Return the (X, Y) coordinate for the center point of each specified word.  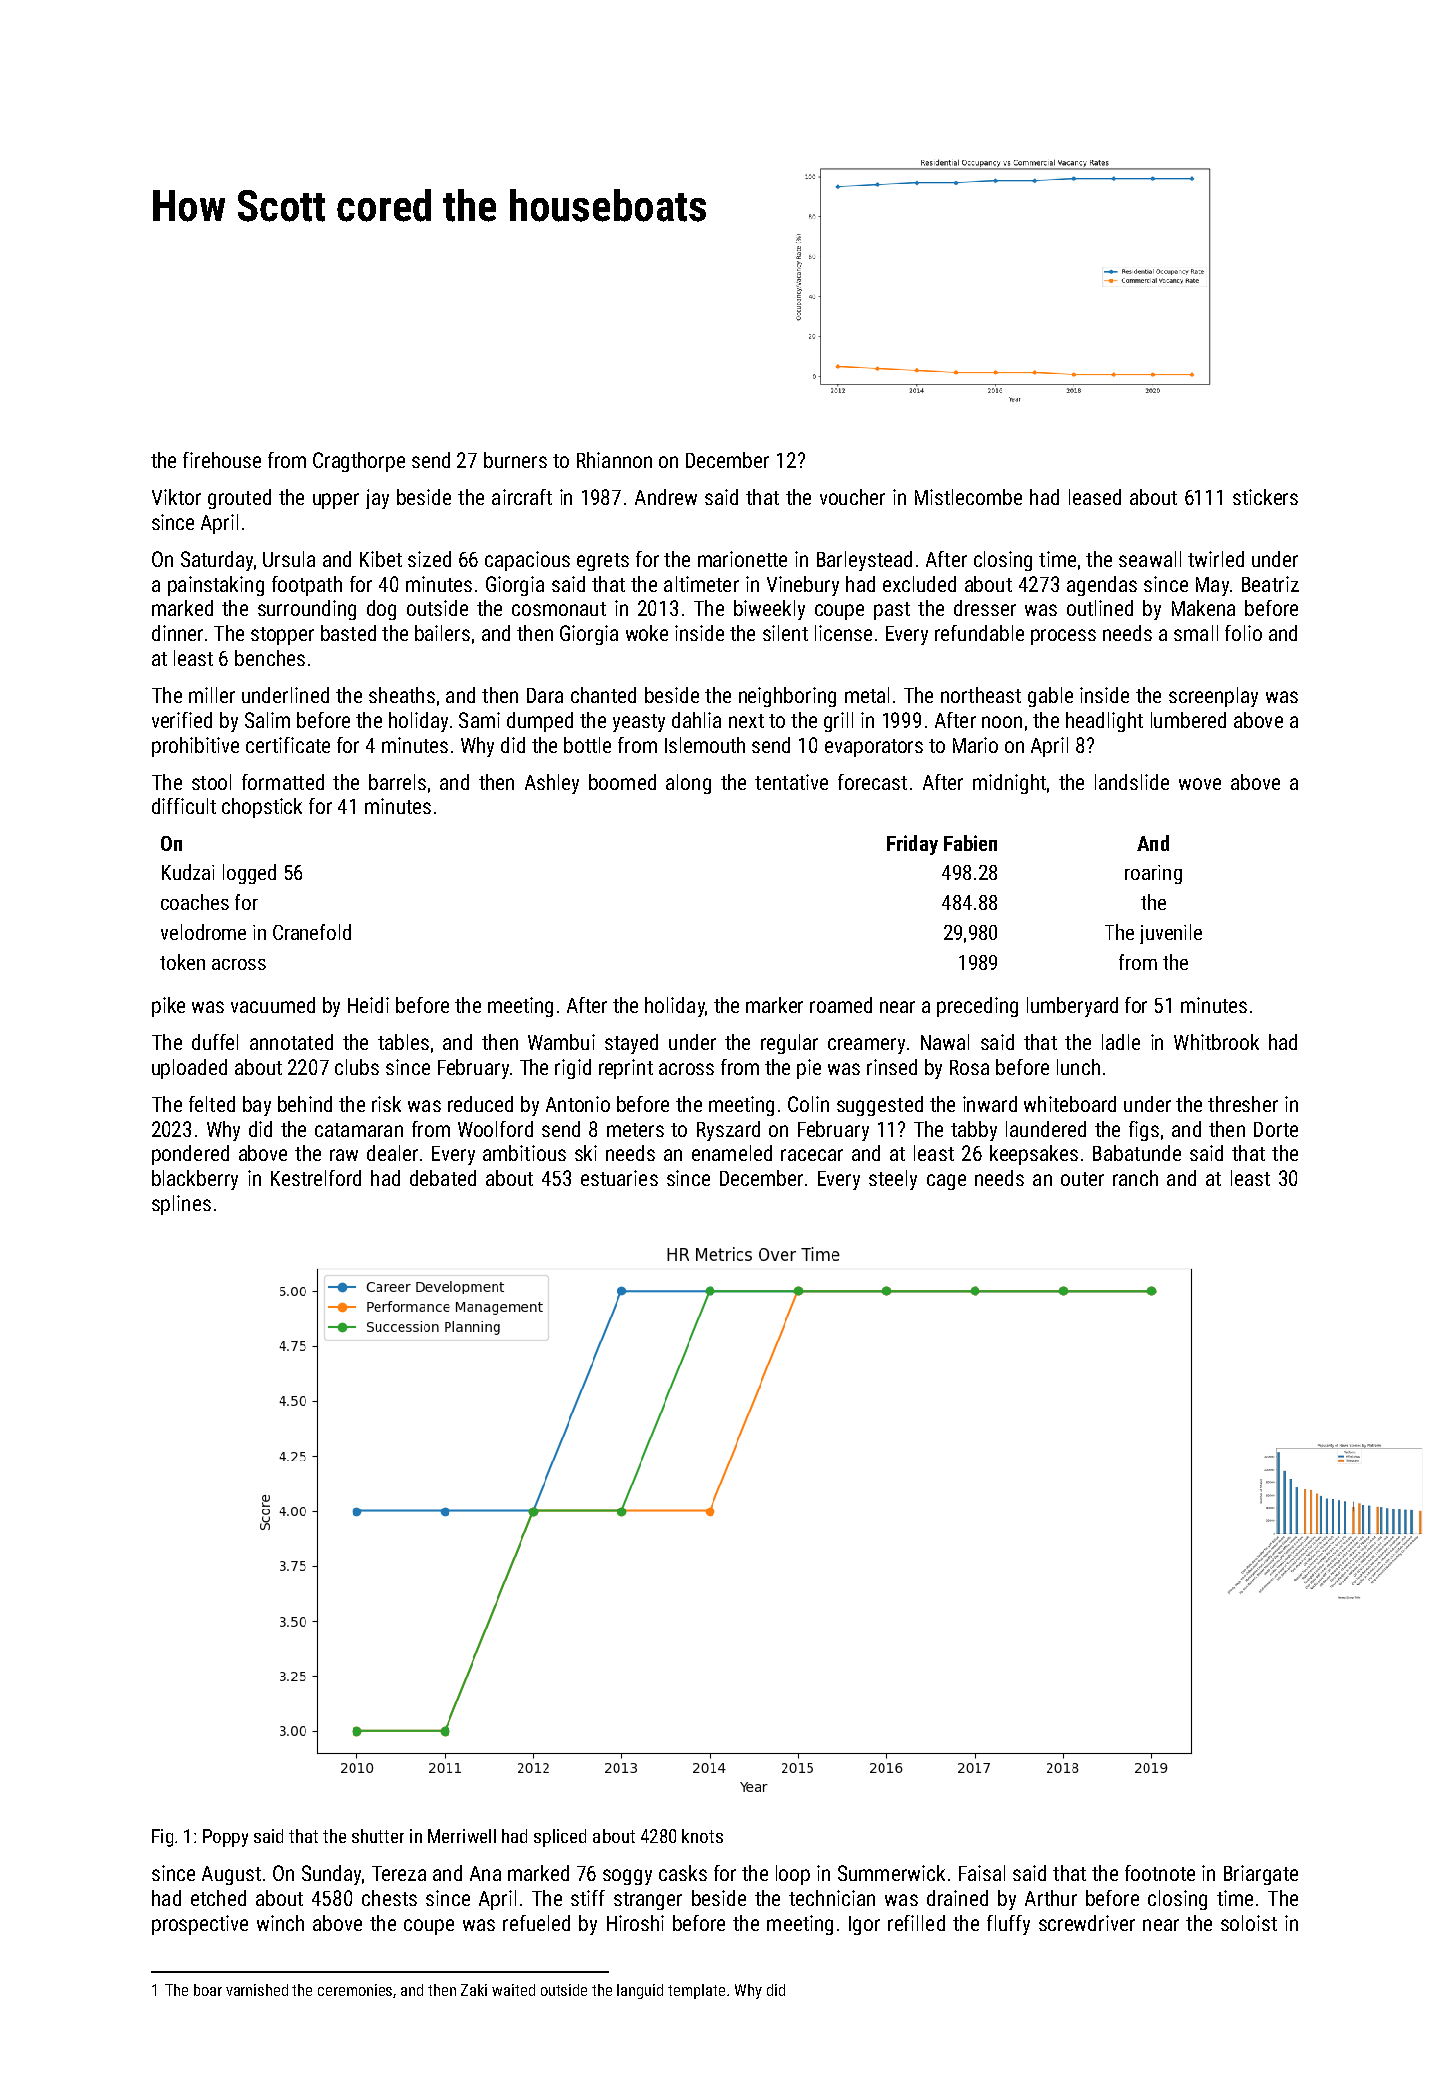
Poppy (225, 1838)
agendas (1102, 586)
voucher (852, 497)
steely (893, 1180)
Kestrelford (316, 1178)
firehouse (222, 460)
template (696, 1991)
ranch (1135, 1178)
